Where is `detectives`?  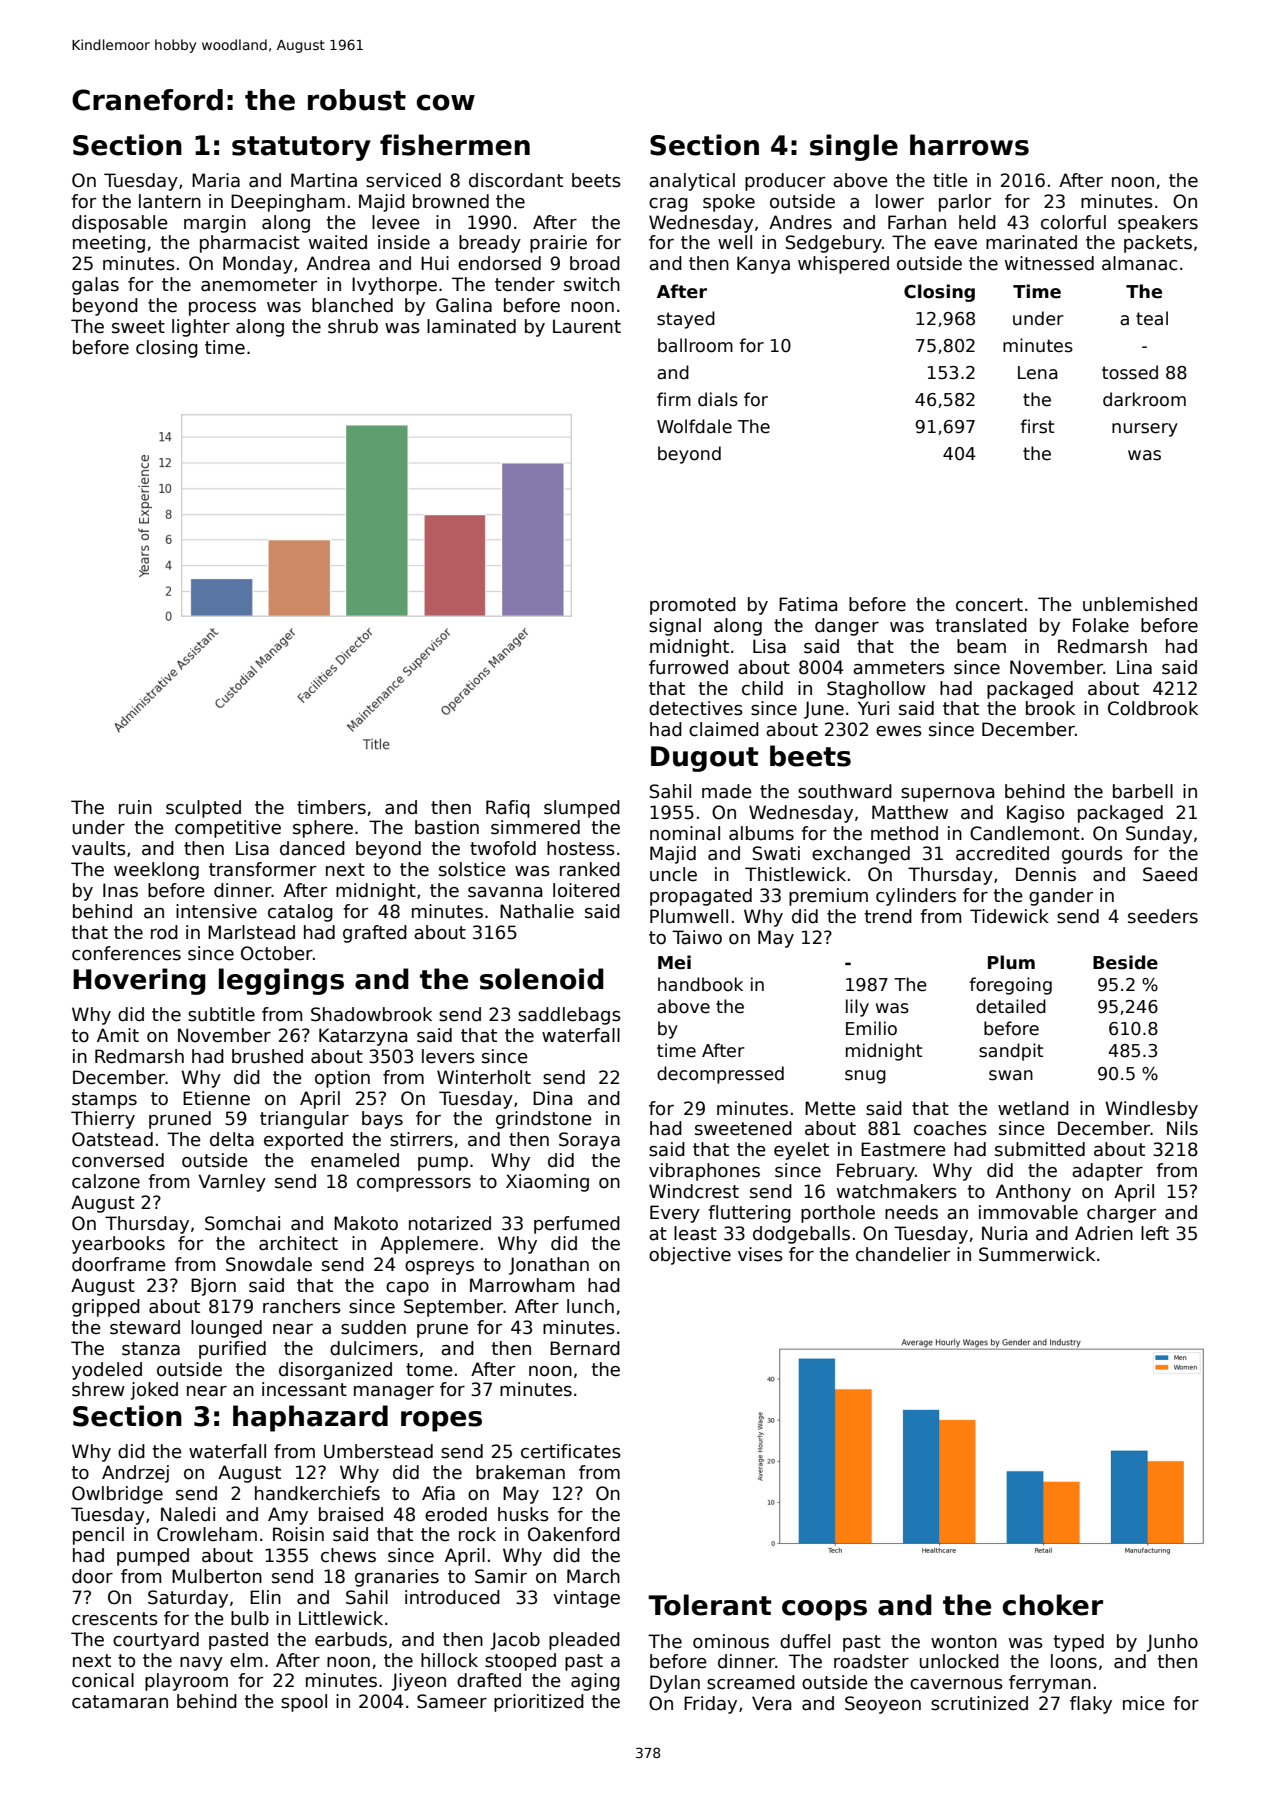 detectives is located at coordinates (696, 708).
